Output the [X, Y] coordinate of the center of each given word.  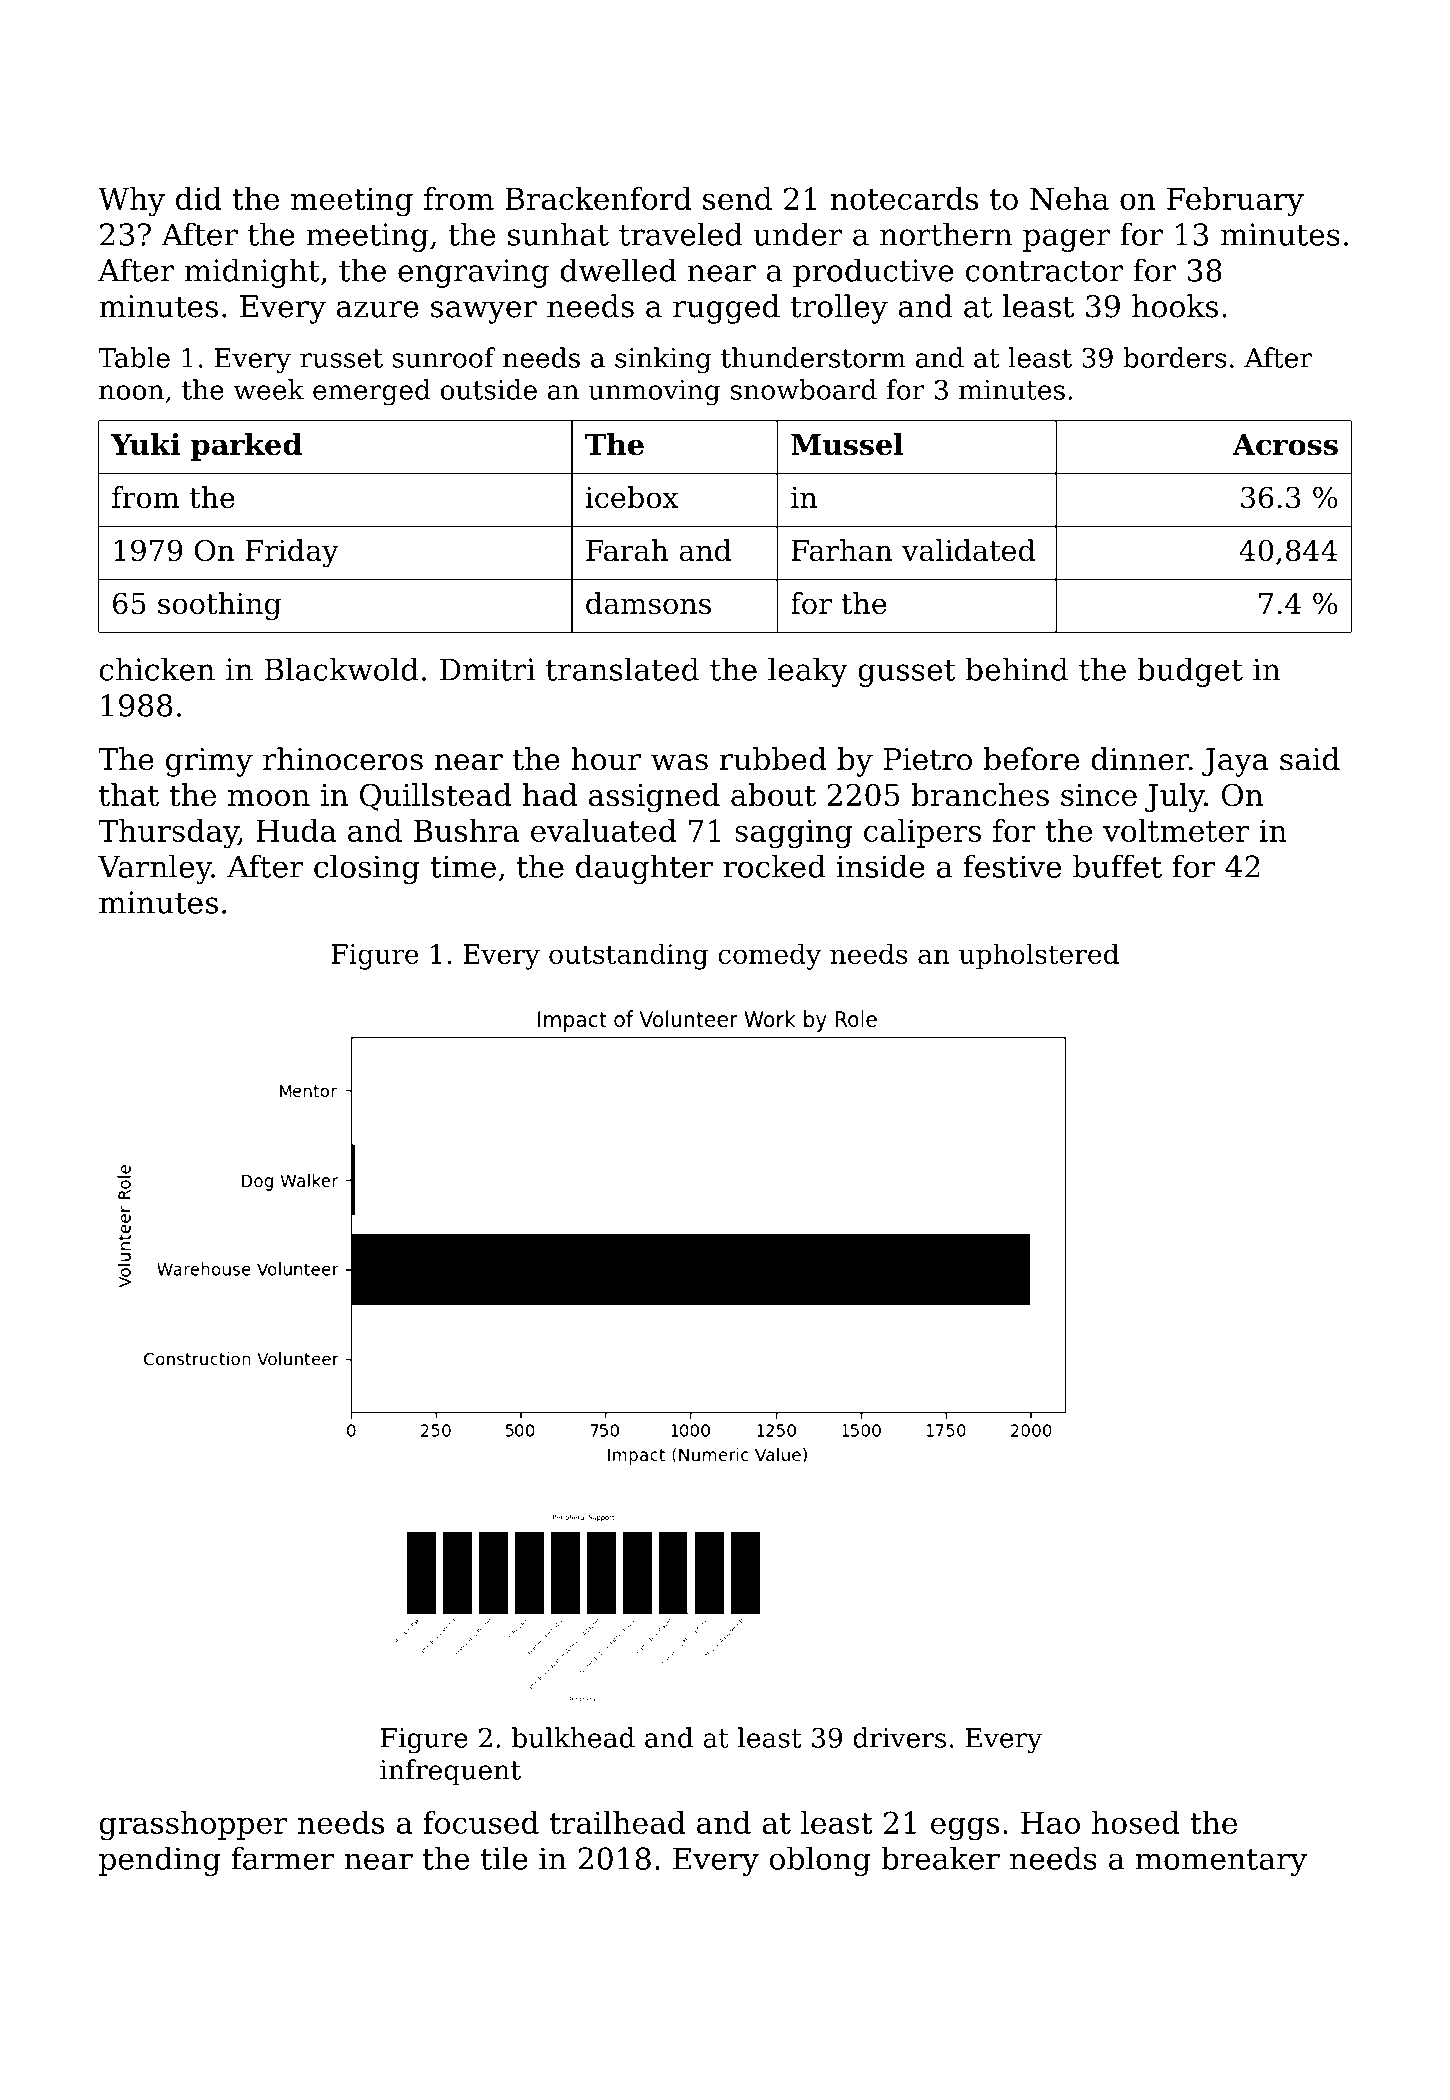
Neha [1069, 198]
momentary [1221, 1862]
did [199, 198]
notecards [905, 198]
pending [160, 1861]
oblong [820, 1861]
